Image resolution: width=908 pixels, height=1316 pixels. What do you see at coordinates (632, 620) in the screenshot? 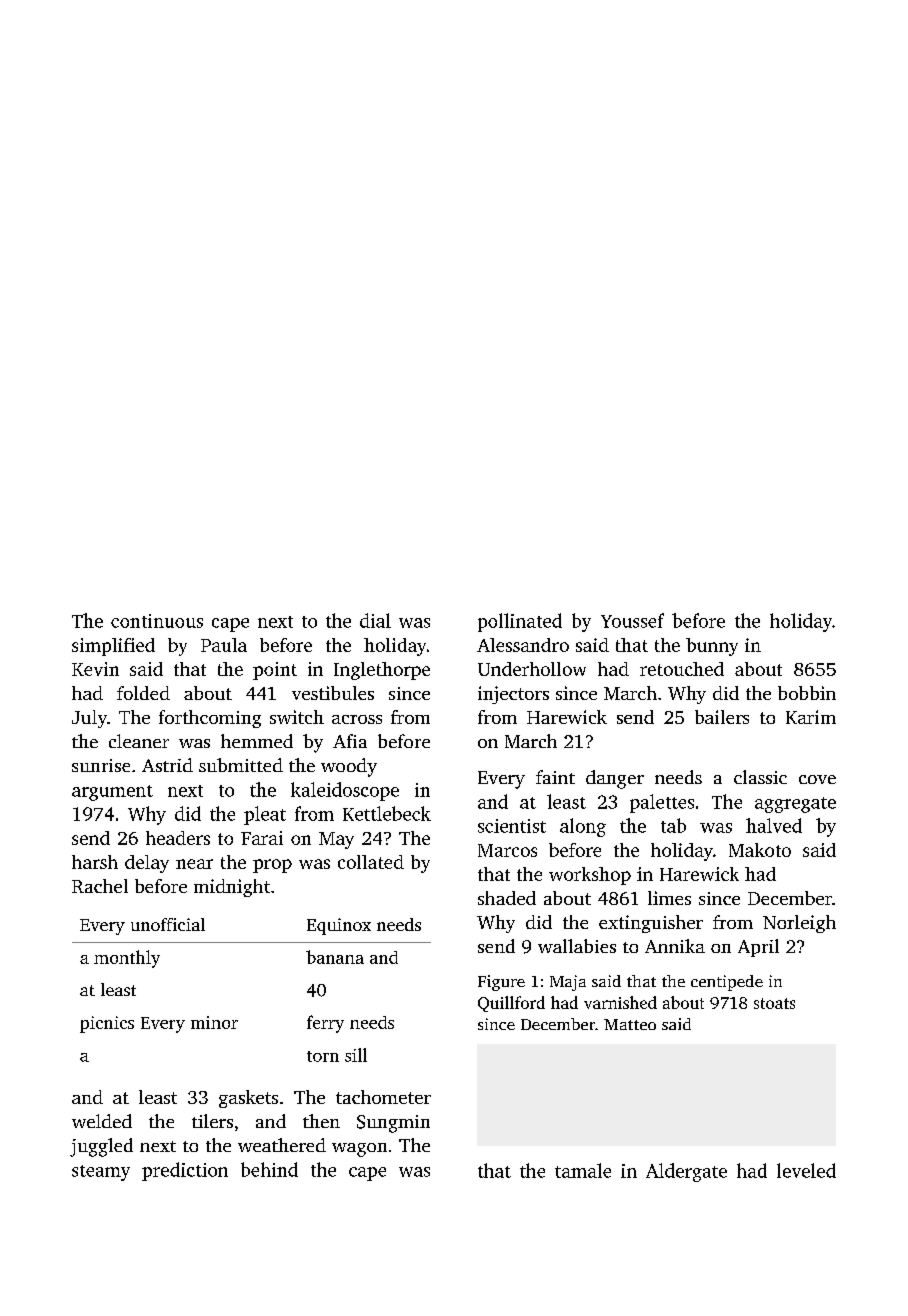
I see `Youssef` at bounding box center [632, 620].
